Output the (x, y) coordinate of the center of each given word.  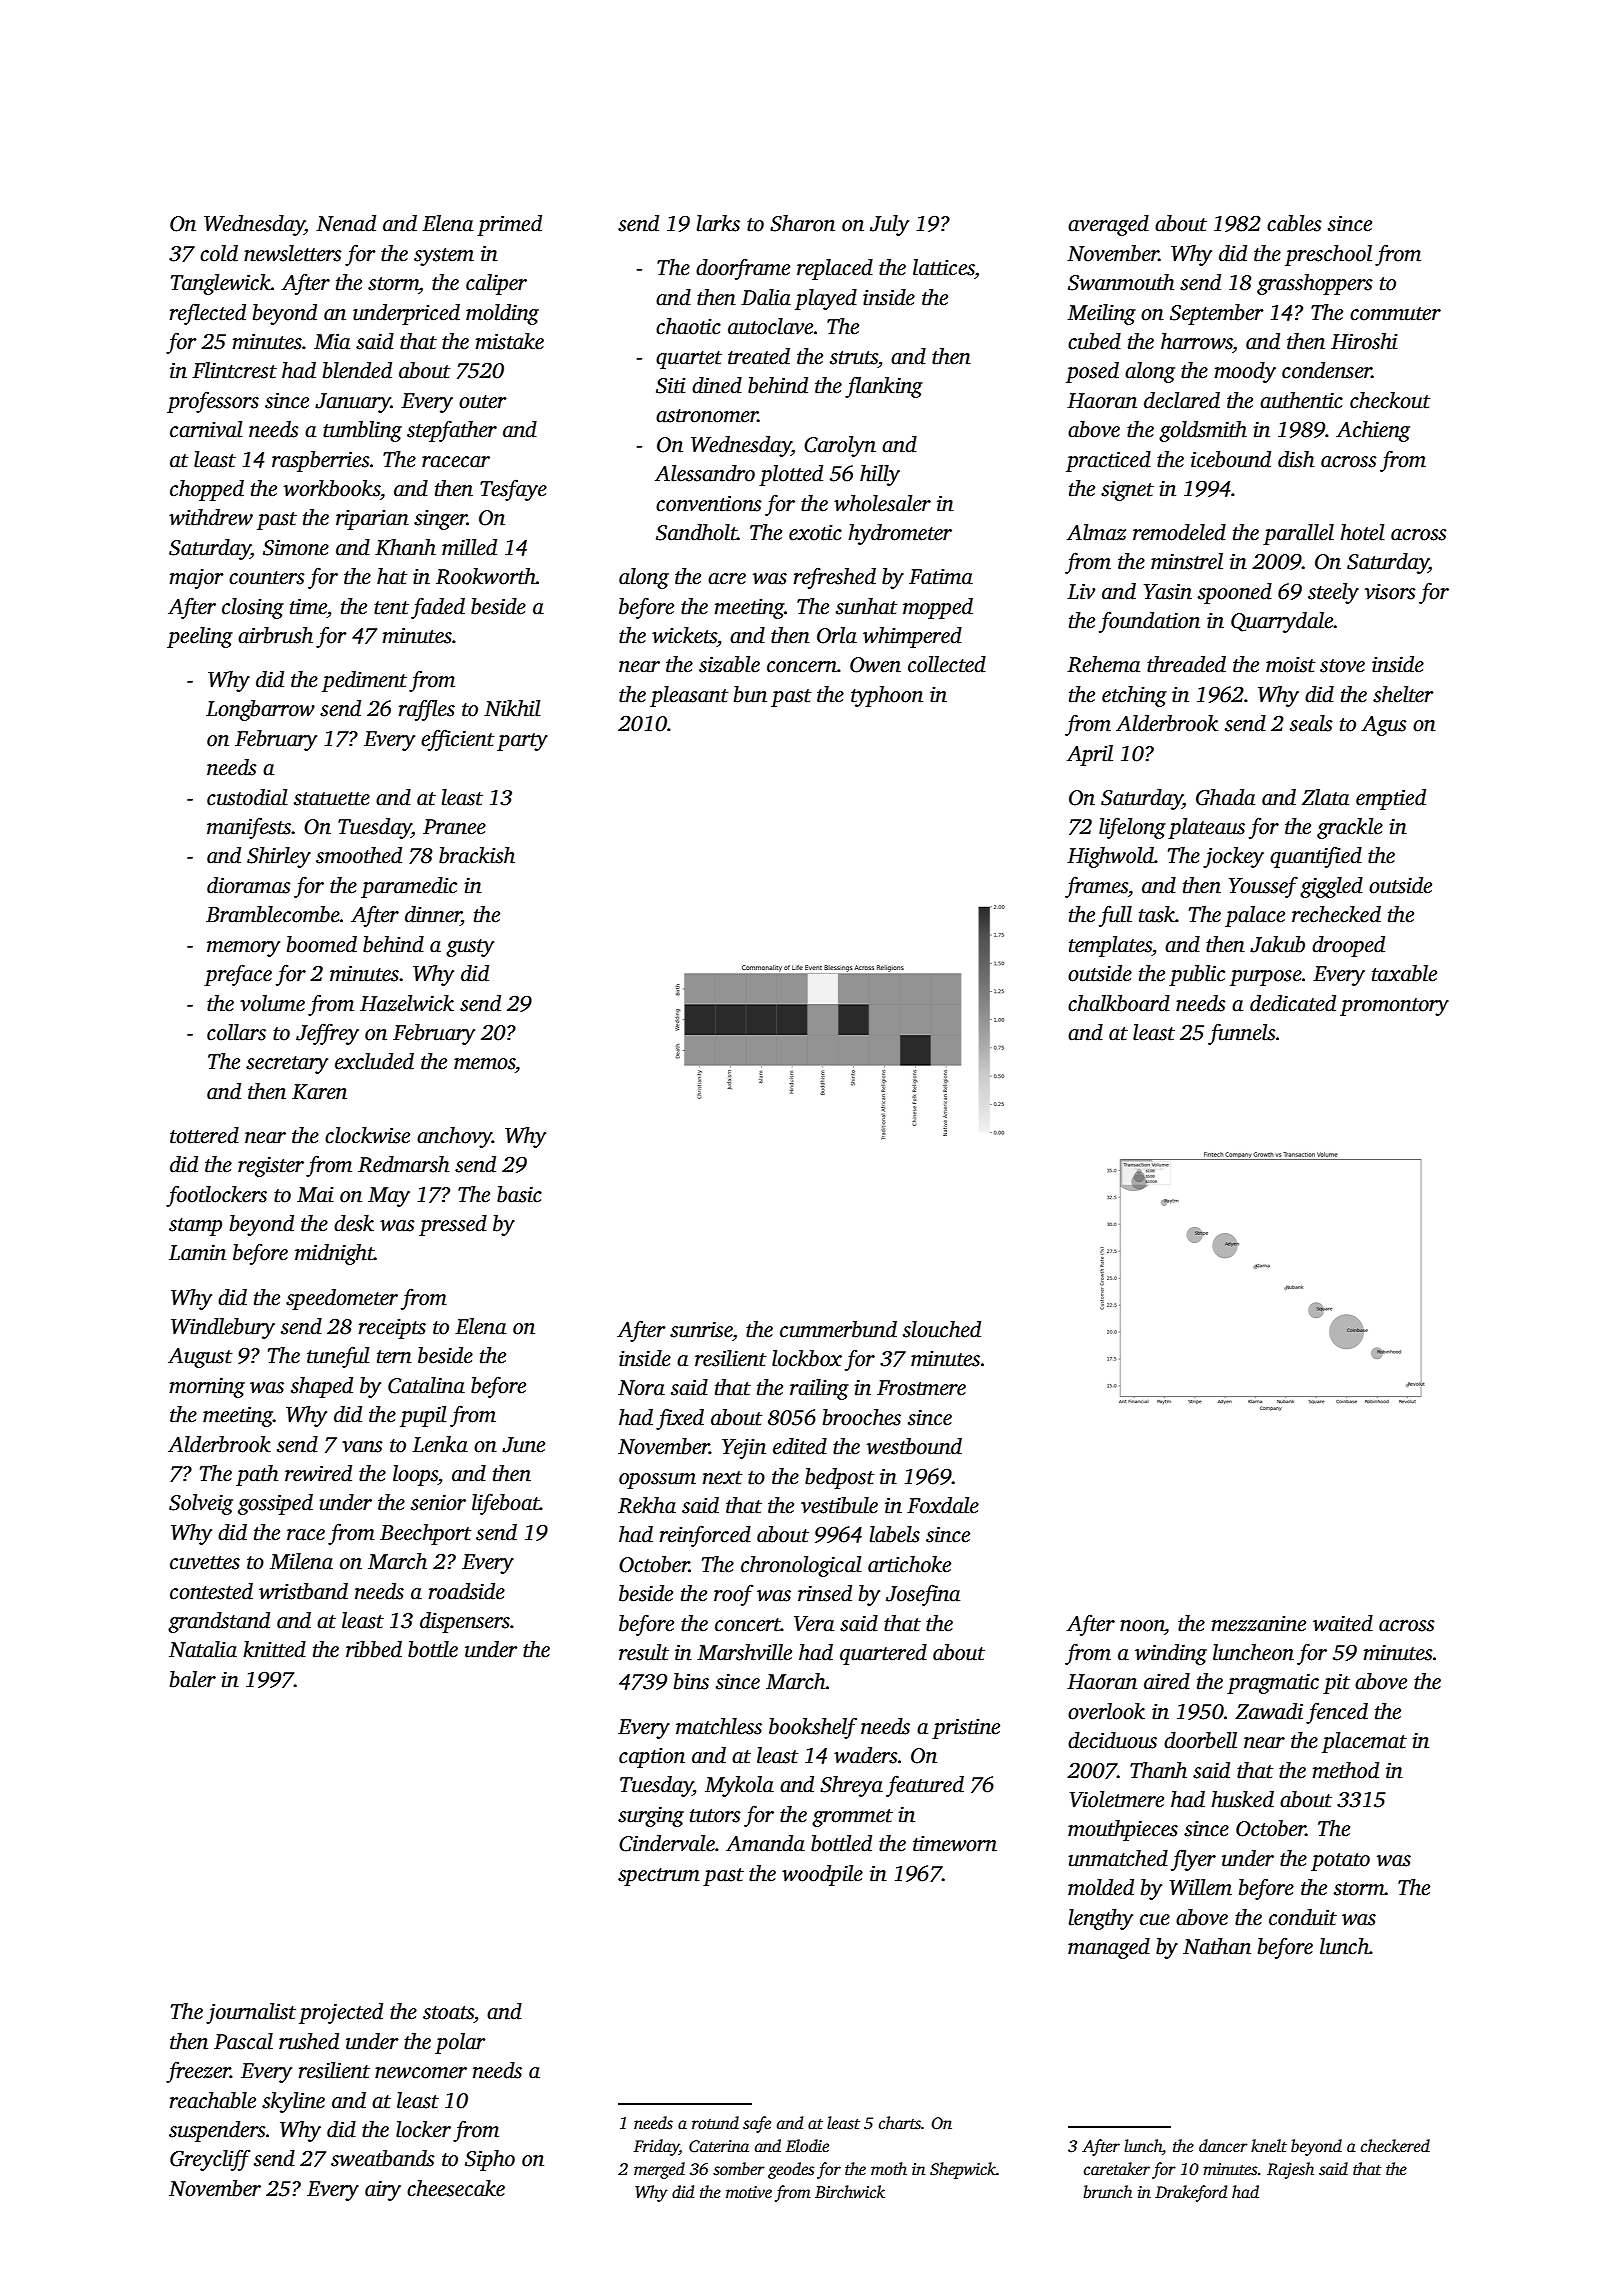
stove (1342, 666)
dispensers (465, 1622)
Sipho (490, 2160)
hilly (880, 475)
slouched (942, 1329)
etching (1134, 696)
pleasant (689, 696)
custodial (247, 797)
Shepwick (963, 2170)
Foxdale (943, 1505)
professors (213, 402)
